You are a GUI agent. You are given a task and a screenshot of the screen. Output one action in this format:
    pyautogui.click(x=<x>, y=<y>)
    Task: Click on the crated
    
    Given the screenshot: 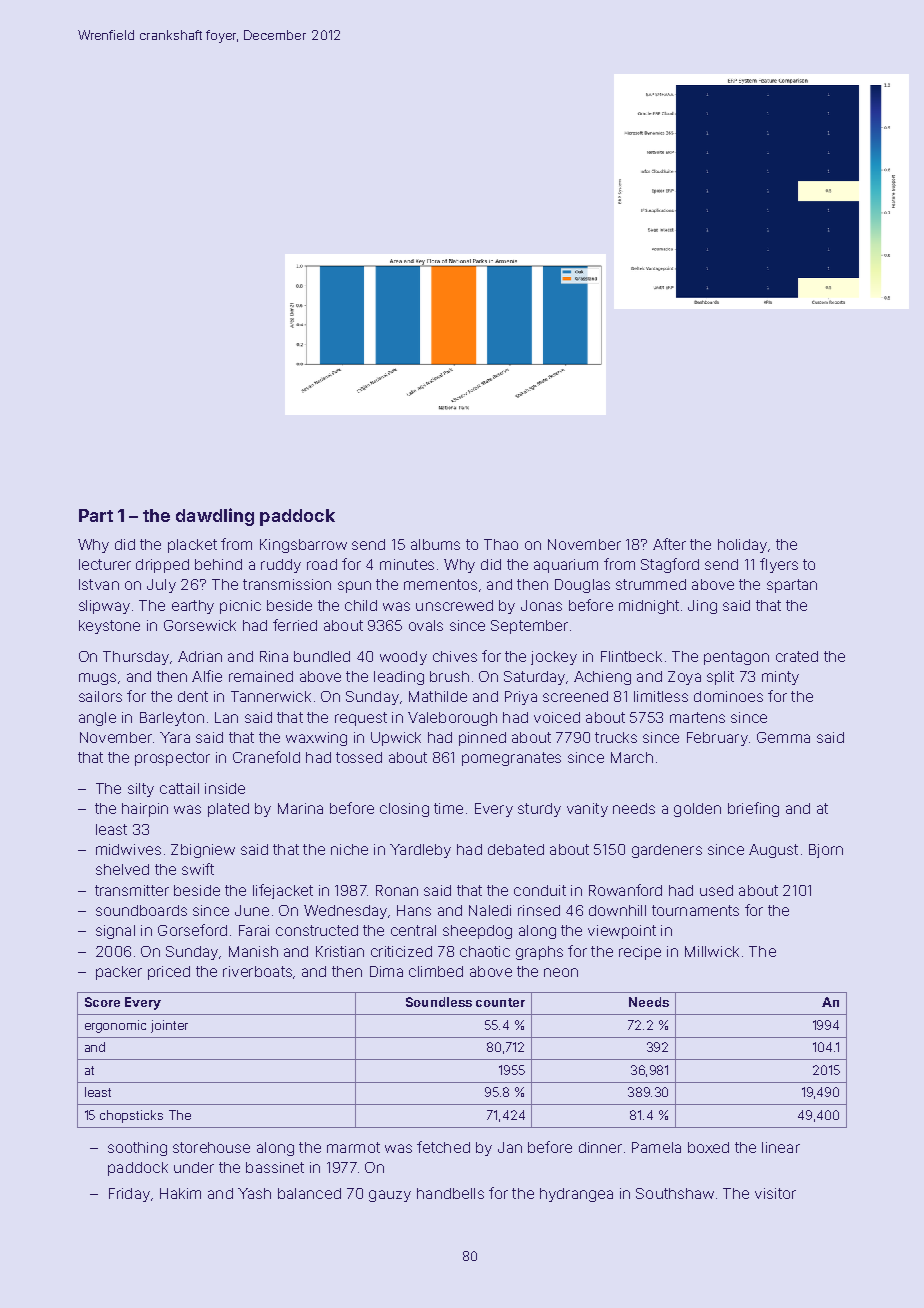 What is the action you would take?
    pyautogui.click(x=797, y=656)
